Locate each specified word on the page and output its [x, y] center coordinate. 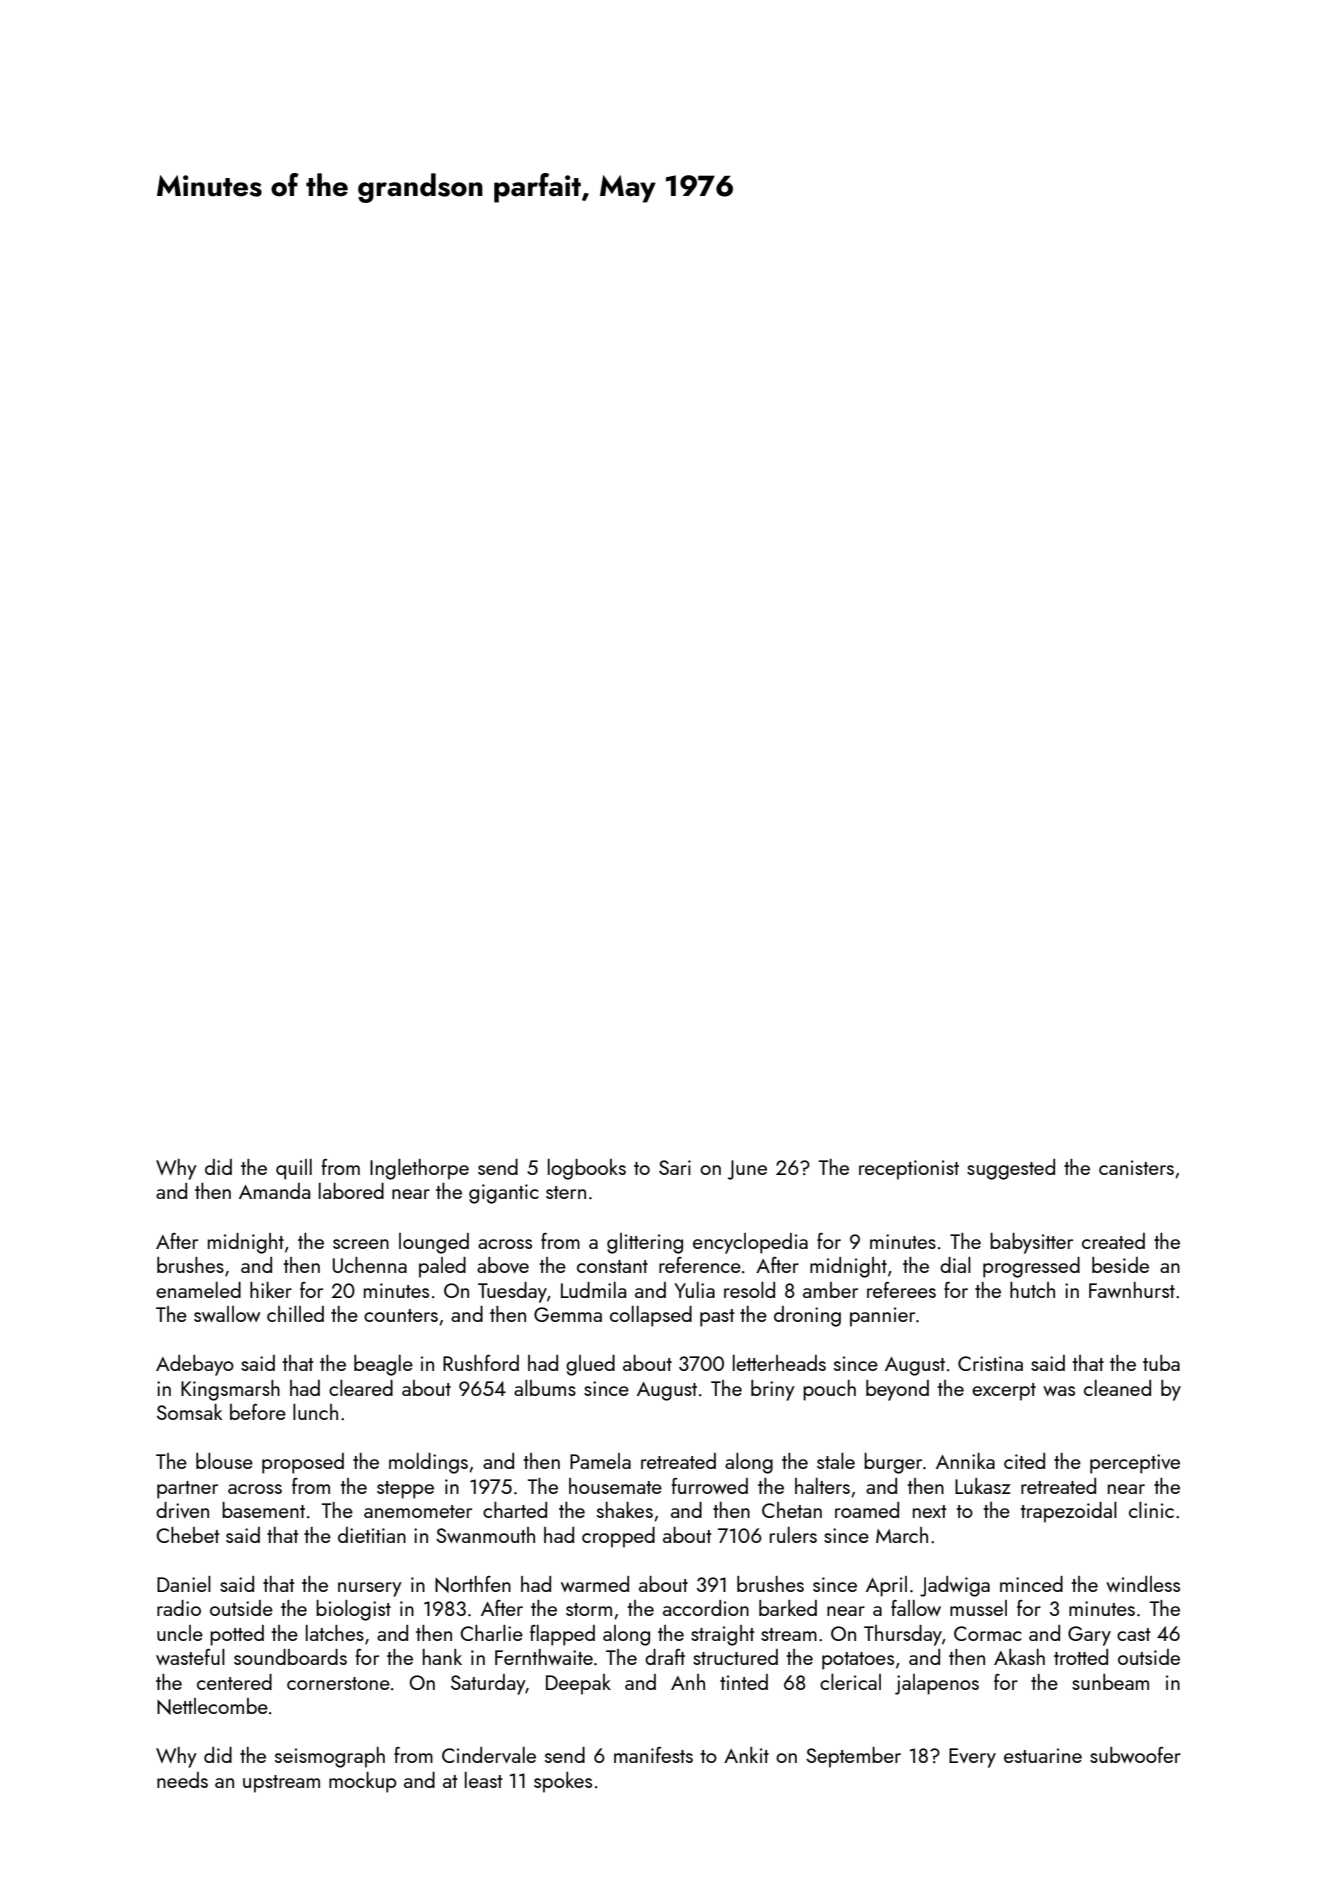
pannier [882, 1317]
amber [830, 1290]
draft [665, 1657]
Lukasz [983, 1486]
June [747, 1170]
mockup [362, 1782]
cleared [361, 1388]
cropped [618, 1537]
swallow [227, 1314]
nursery [370, 1589]
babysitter [1031, 1243]
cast [1134, 1634]
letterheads [779, 1363]
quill [294, 1169]
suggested [1011, 1169]
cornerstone [338, 1683]
